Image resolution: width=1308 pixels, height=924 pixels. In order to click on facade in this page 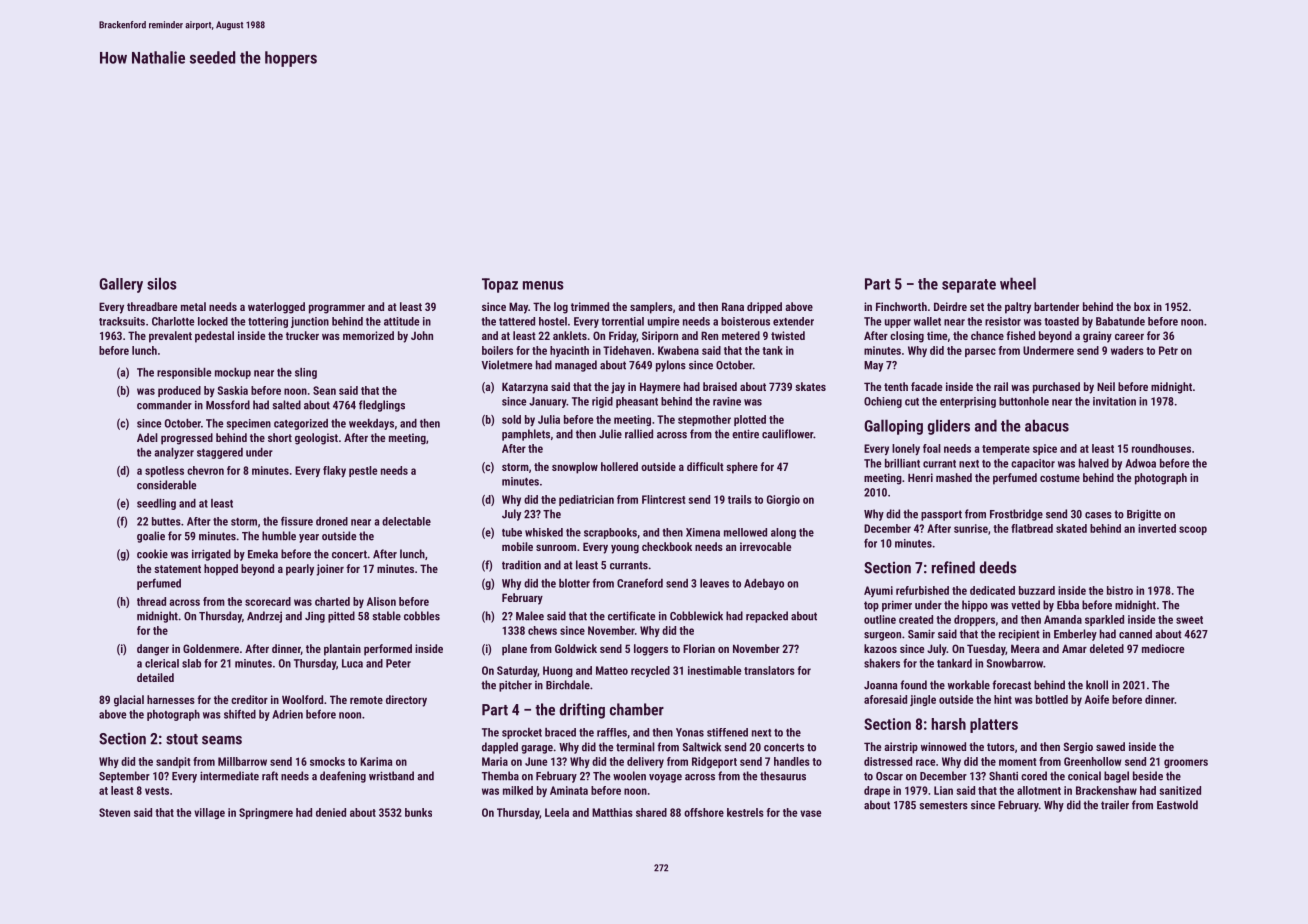, I will do `click(926, 386)`.
